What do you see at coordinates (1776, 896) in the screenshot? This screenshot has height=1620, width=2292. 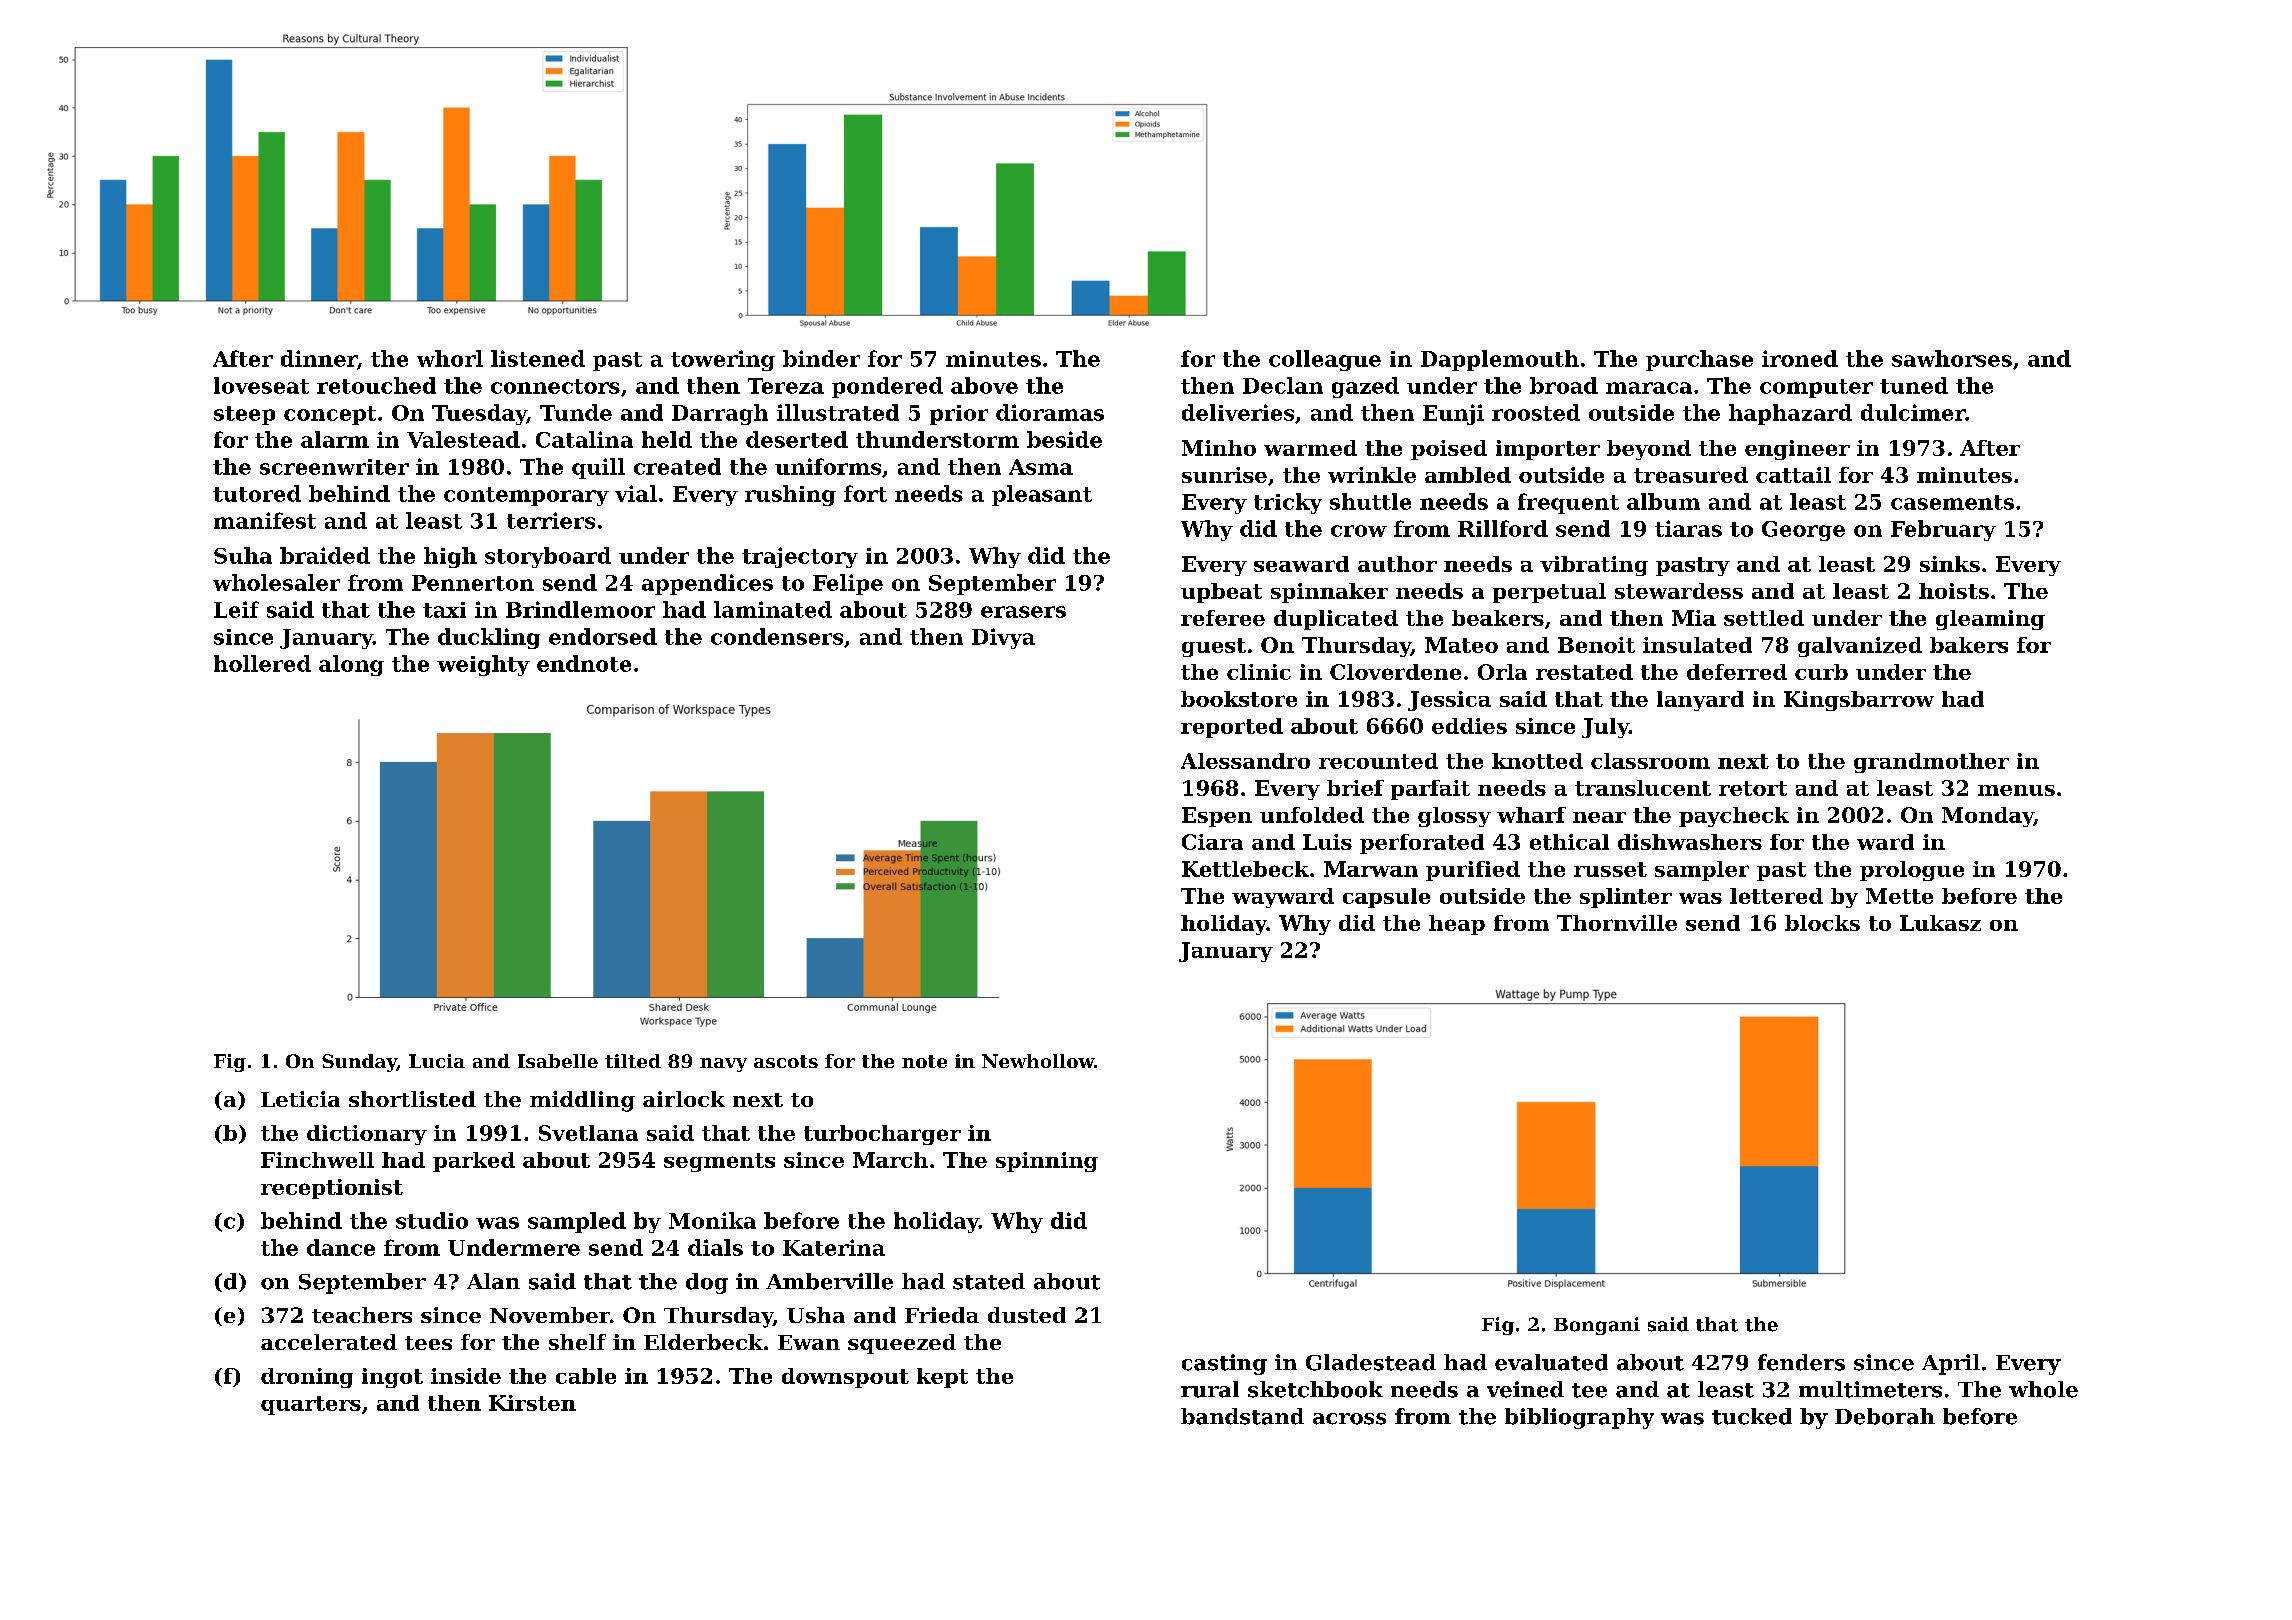 I see `lettered` at bounding box center [1776, 896].
